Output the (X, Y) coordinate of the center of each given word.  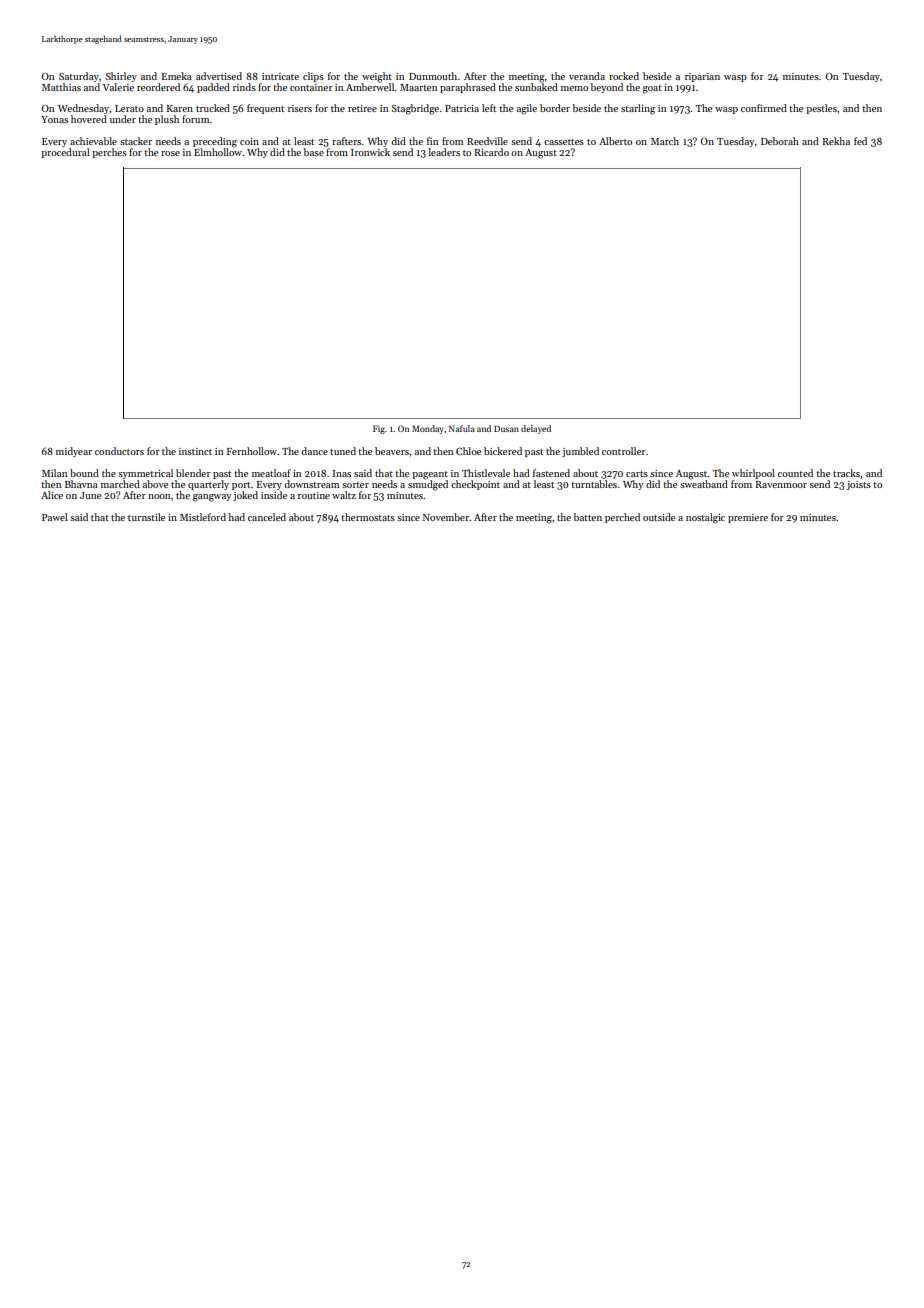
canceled (267, 517)
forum (196, 119)
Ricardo (491, 152)
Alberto (615, 141)
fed (860, 141)
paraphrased (468, 88)
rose (170, 153)
